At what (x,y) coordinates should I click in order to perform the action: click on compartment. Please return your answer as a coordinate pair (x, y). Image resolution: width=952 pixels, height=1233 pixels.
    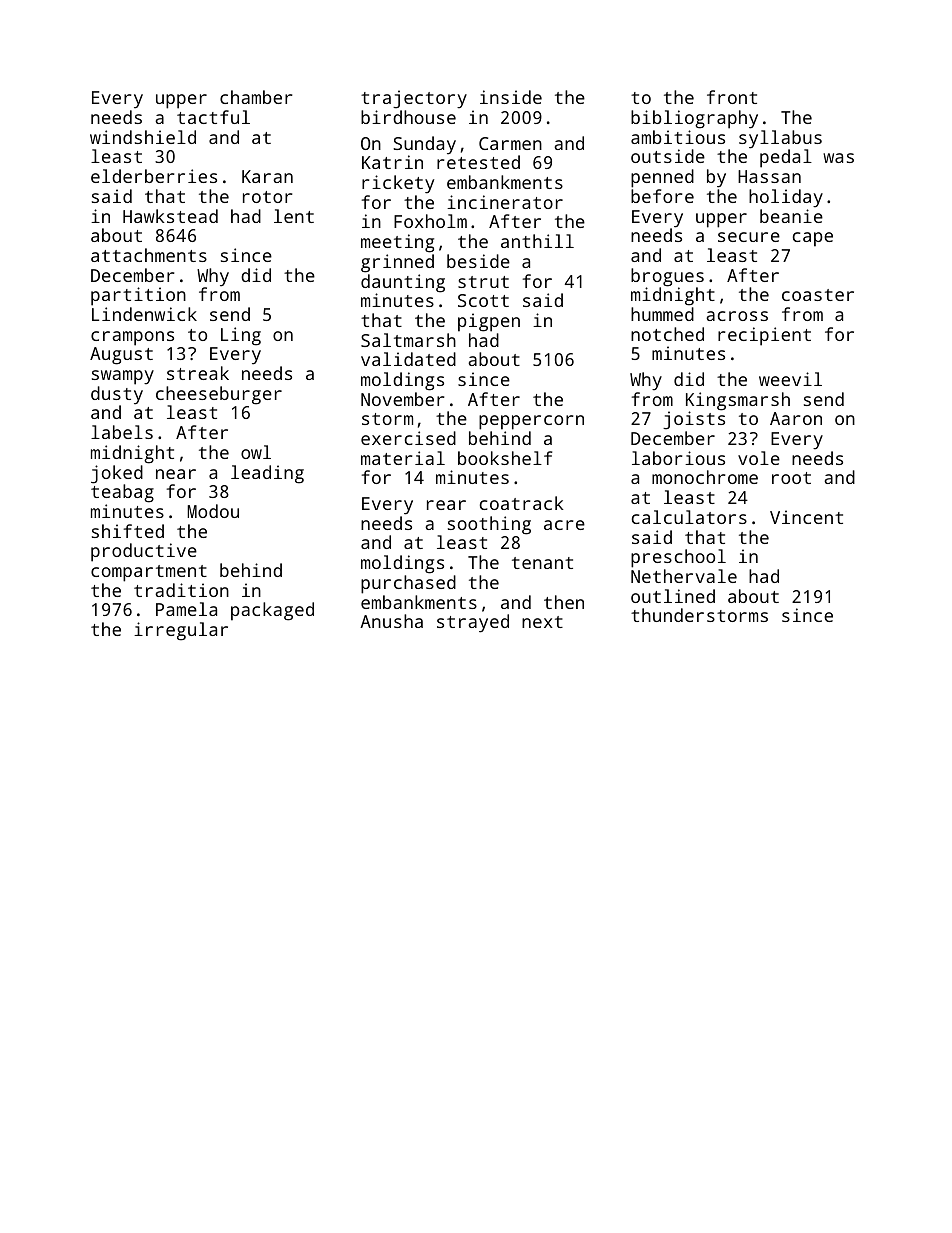
    Looking at the image, I should click on (149, 573).
